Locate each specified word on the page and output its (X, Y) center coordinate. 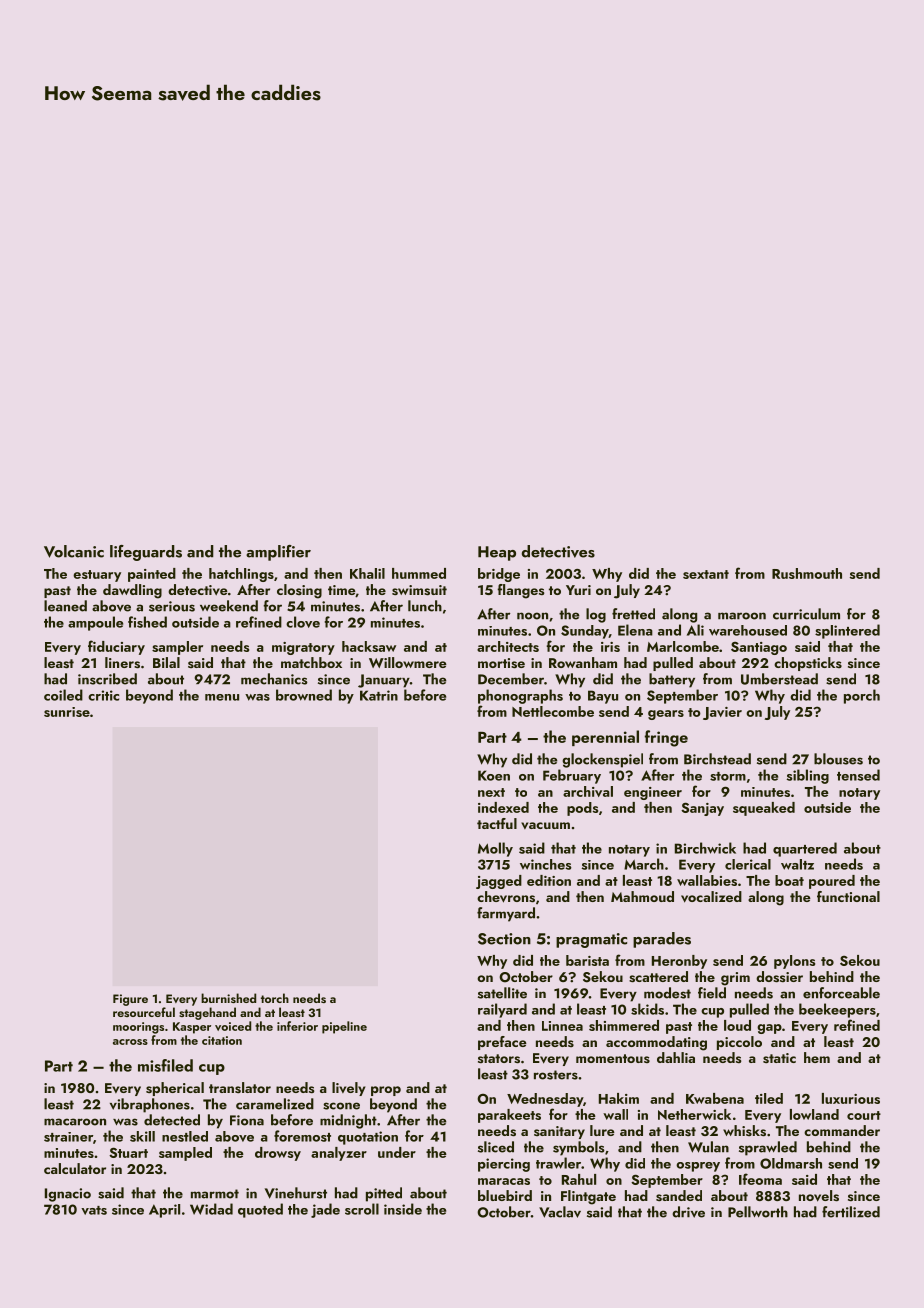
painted (152, 575)
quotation (368, 1138)
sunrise (67, 712)
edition (549, 880)
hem (817, 1057)
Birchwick (705, 848)
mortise (501, 663)
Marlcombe (683, 646)
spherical (175, 1089)
